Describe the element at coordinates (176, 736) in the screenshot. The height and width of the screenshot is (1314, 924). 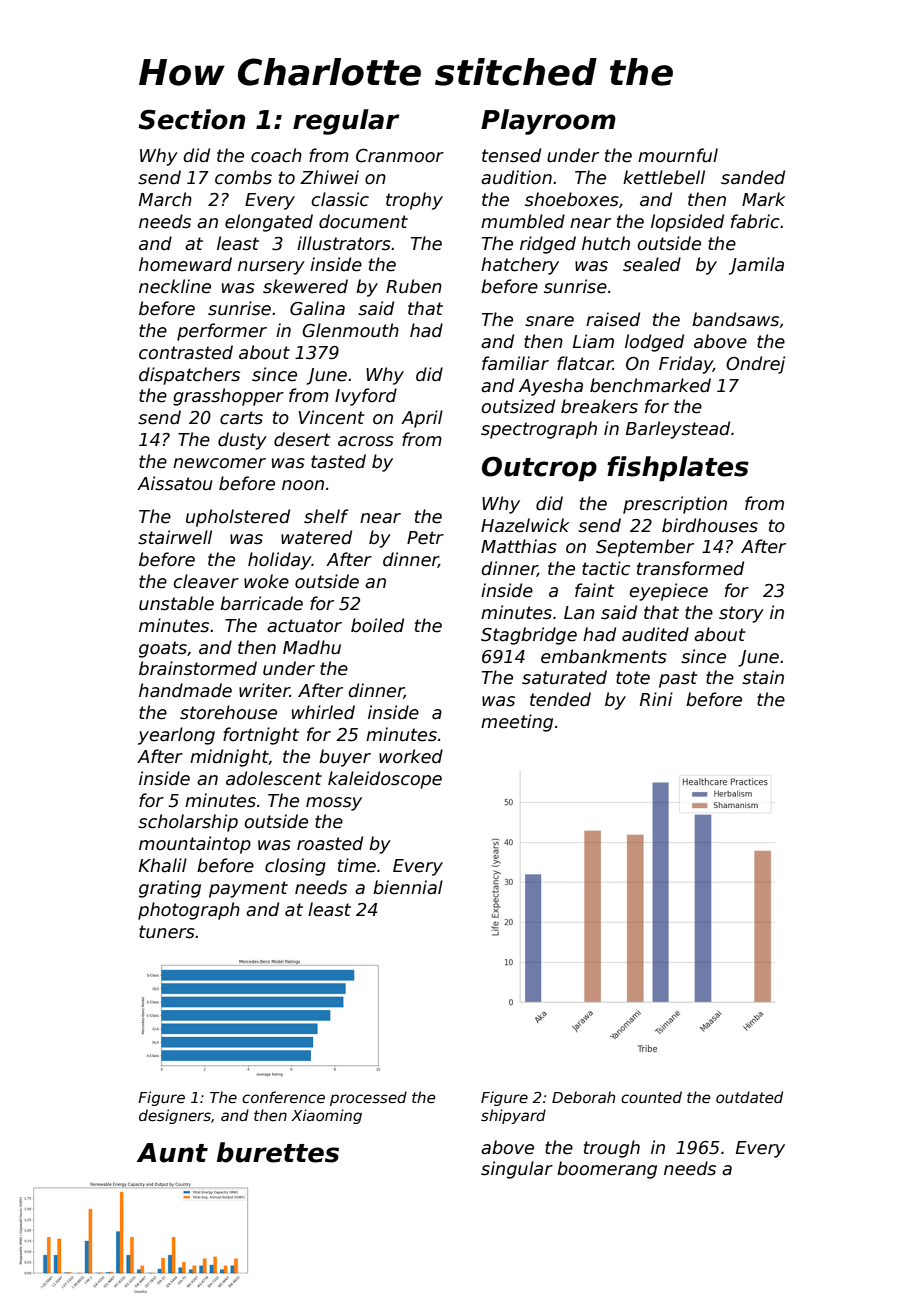
I see `yearlong` at that location.
